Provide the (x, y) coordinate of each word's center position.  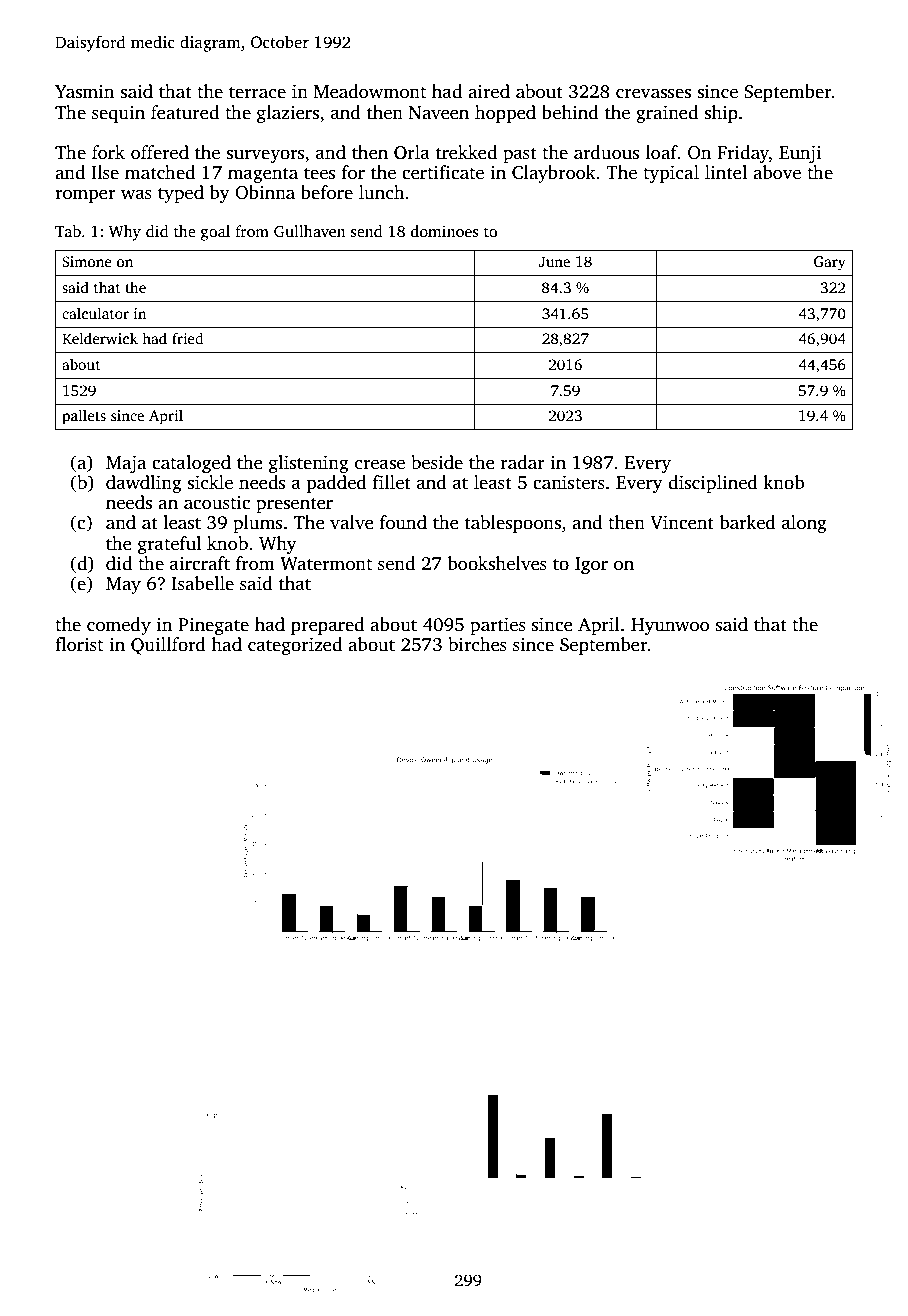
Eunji (800, 154)
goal (215, 233)
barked (748, 522)
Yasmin (85, 91)
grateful (169, 545)
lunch (382, 192)
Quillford (168, 646)
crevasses (653, 93)
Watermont (326, 564)
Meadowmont (370, 91)
